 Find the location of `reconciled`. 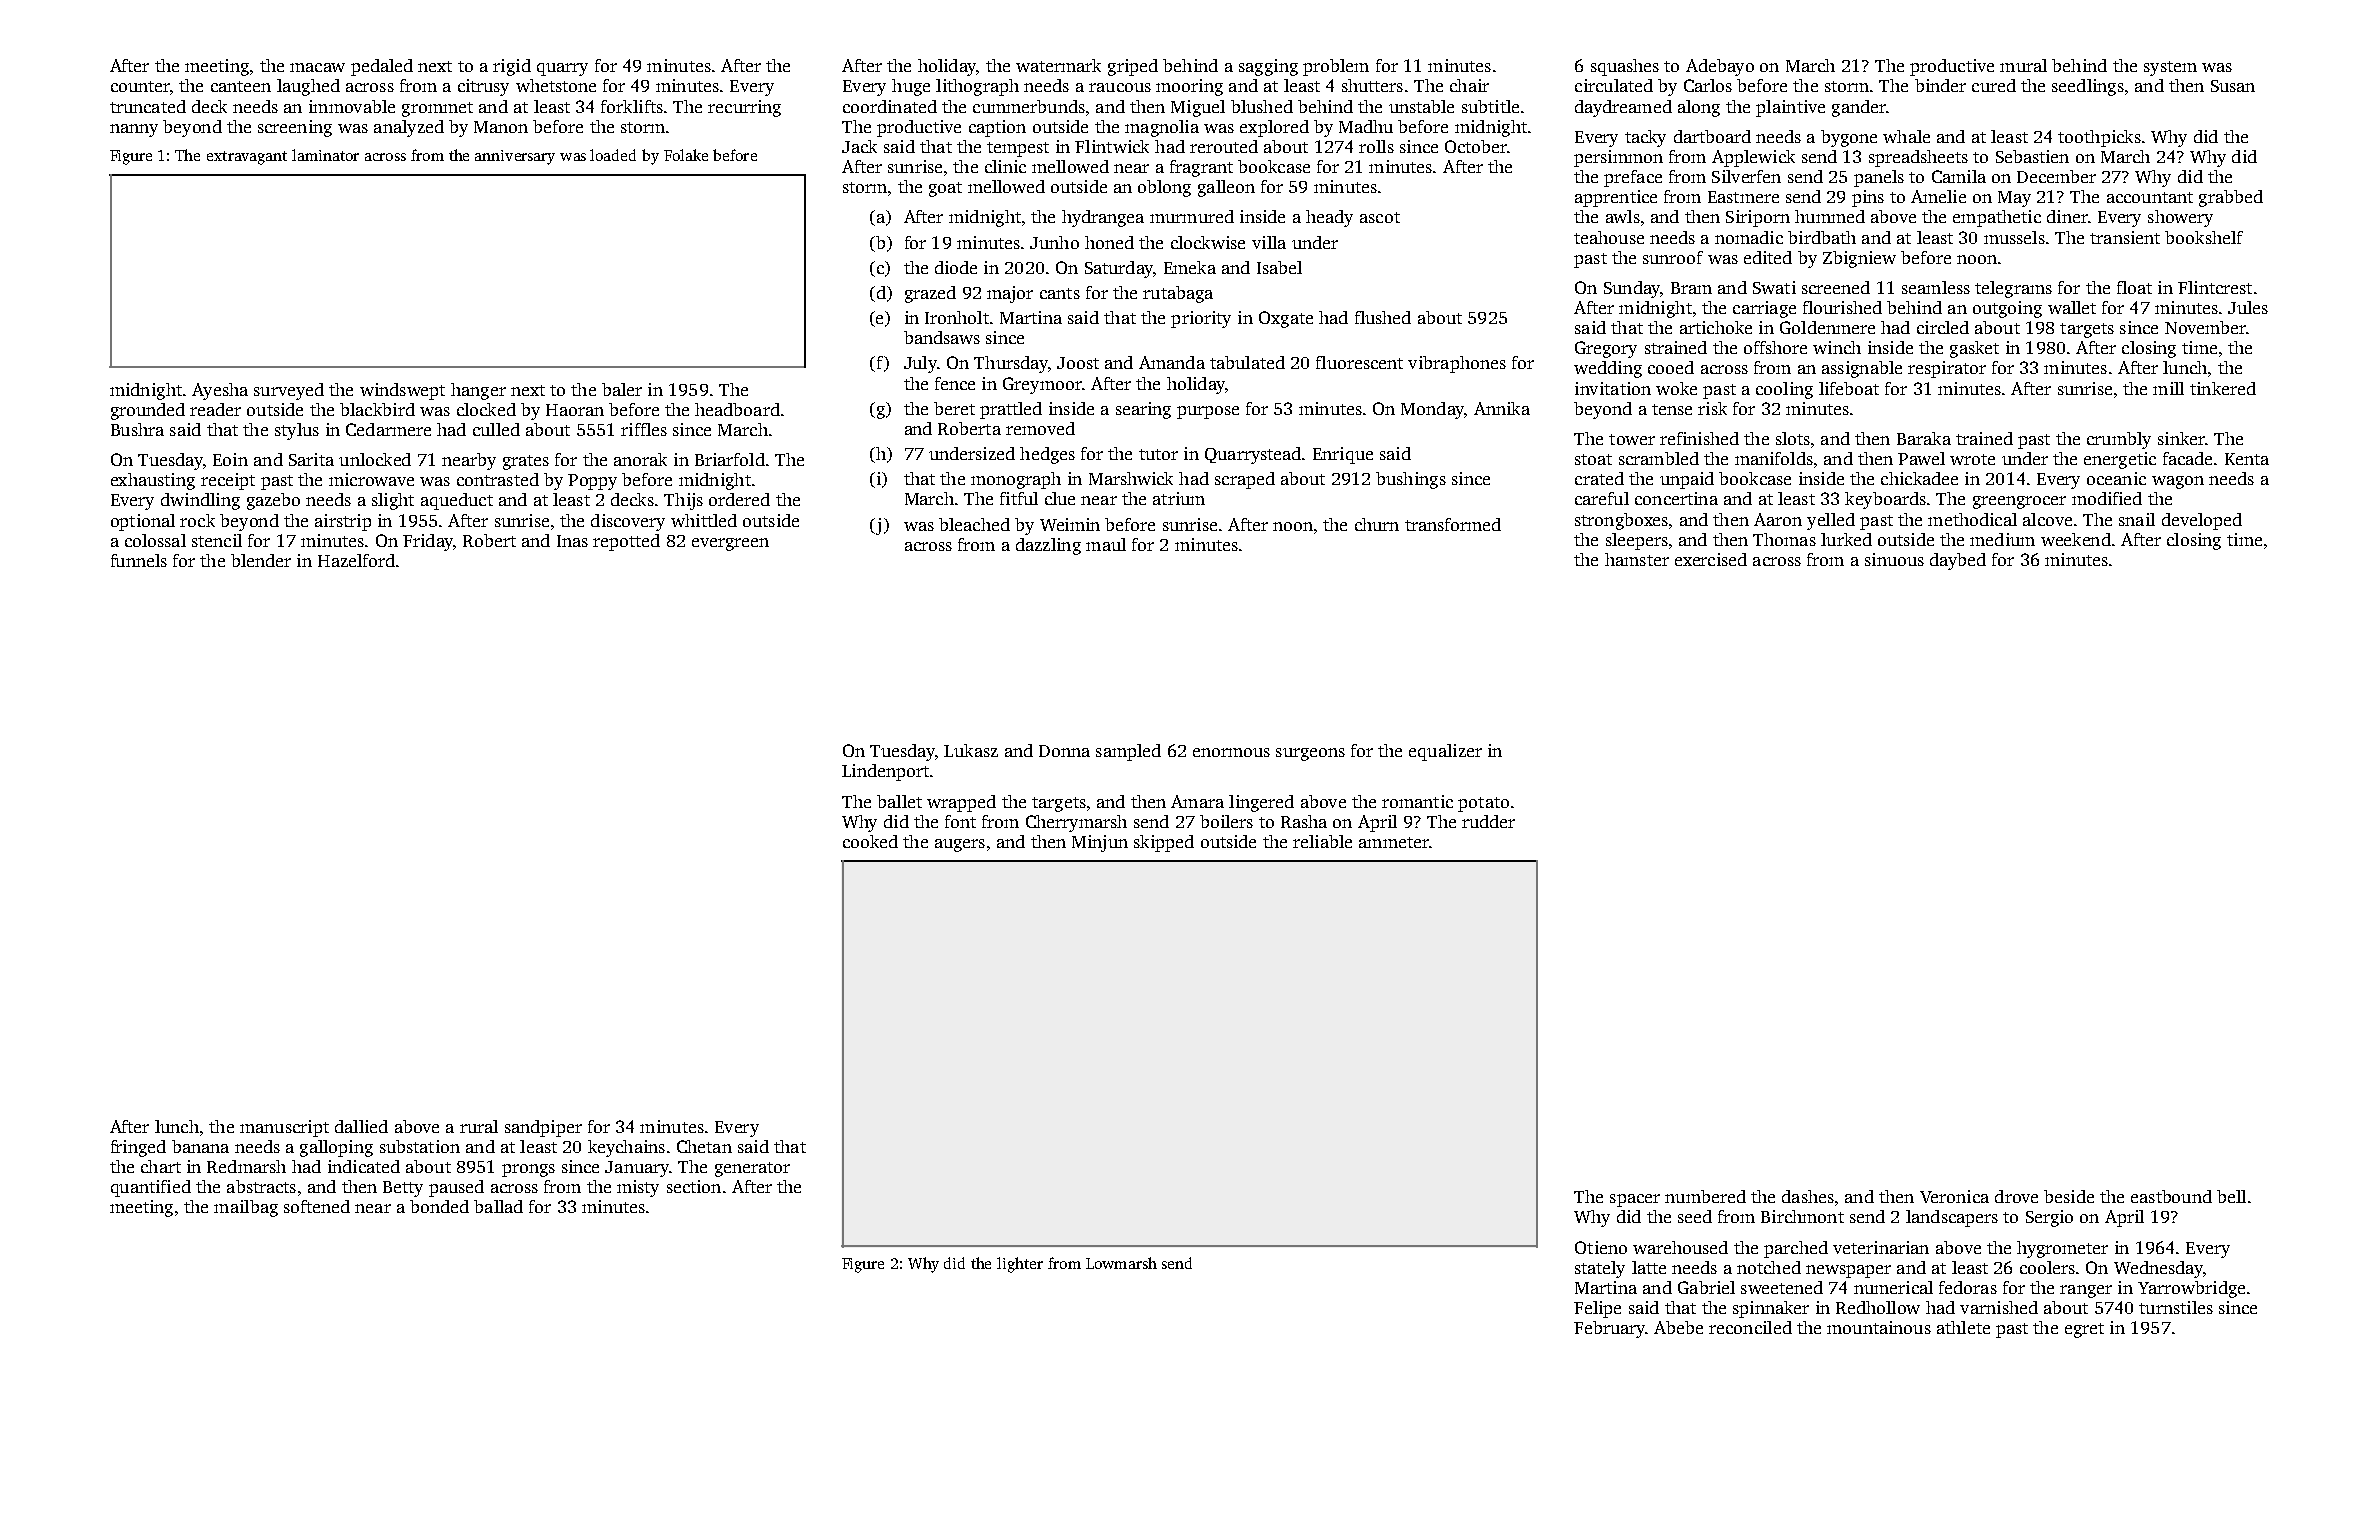

reconciled is located at coordinates (1750, 1327).
